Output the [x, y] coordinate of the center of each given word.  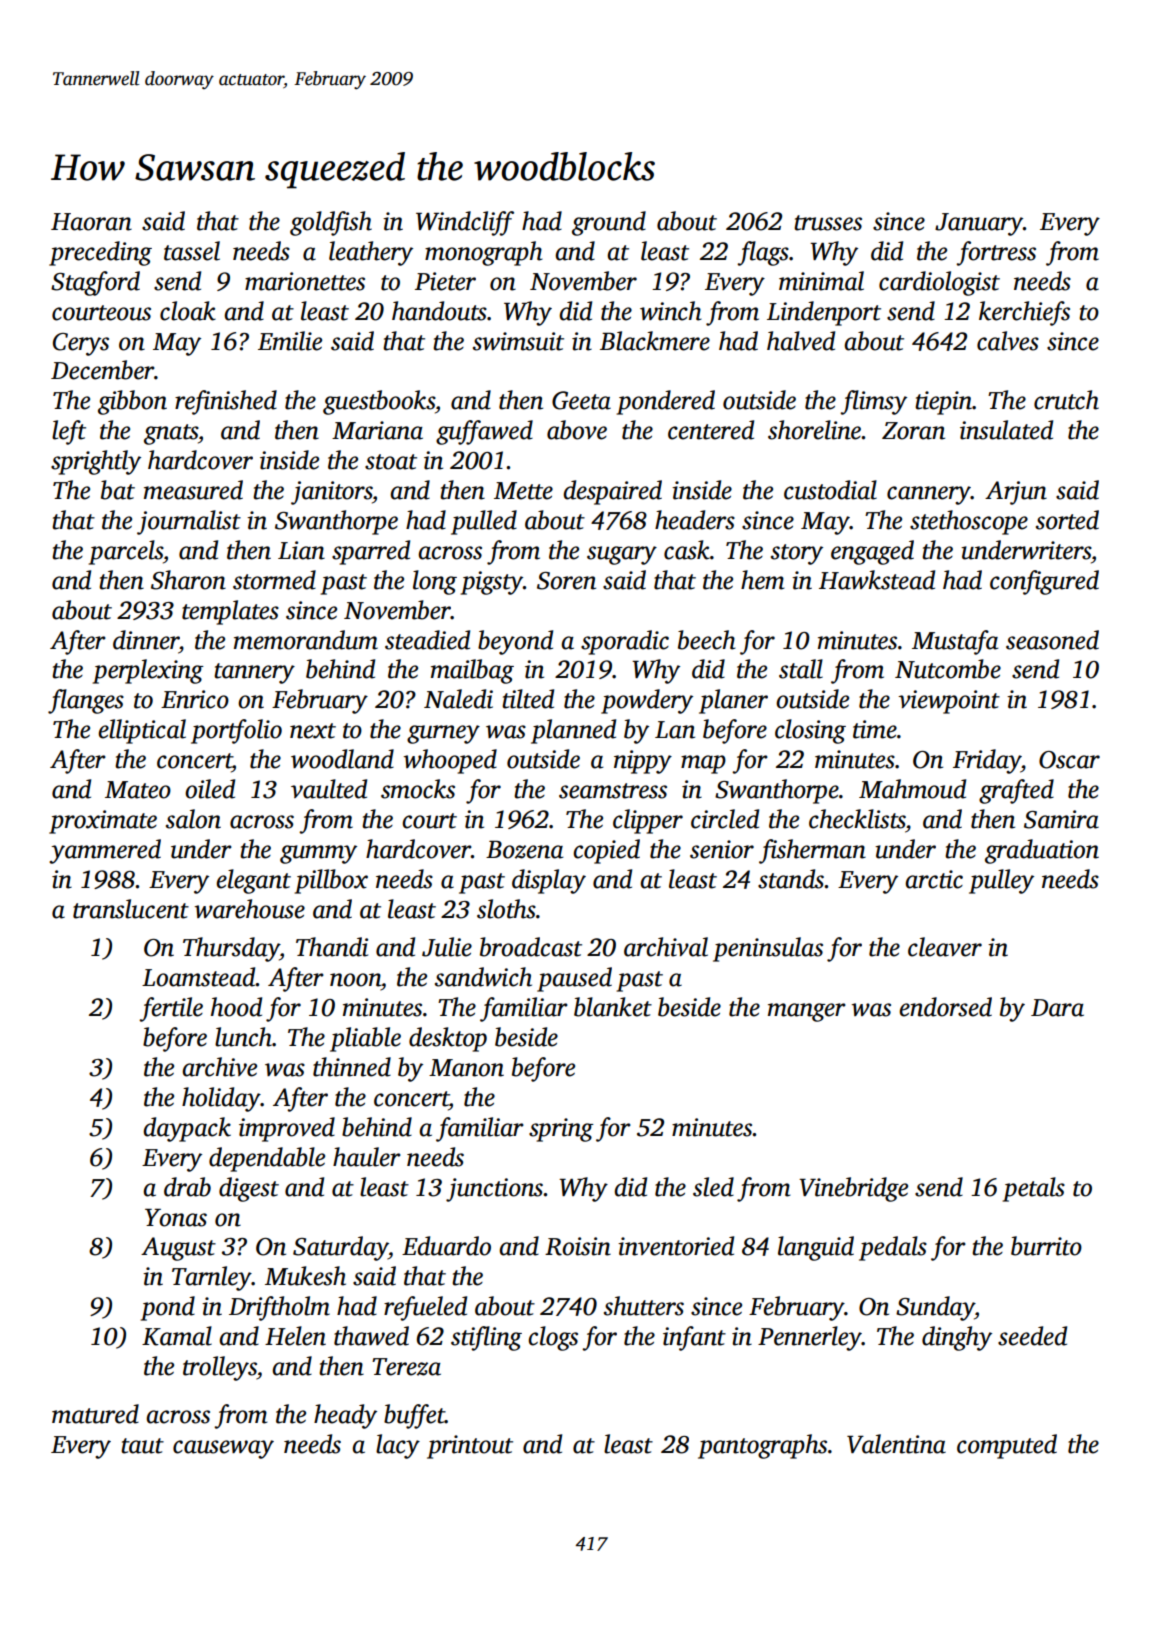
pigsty [492, 583]
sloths [506, 909]
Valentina [896, 1444]
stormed [274, 580]
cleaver [945, 947]
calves [1008, 341]
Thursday [231, 949]
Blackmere [655, 341]
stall [801, 669]
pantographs [762, 1446]
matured [95, 1414]
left [69, 432]
